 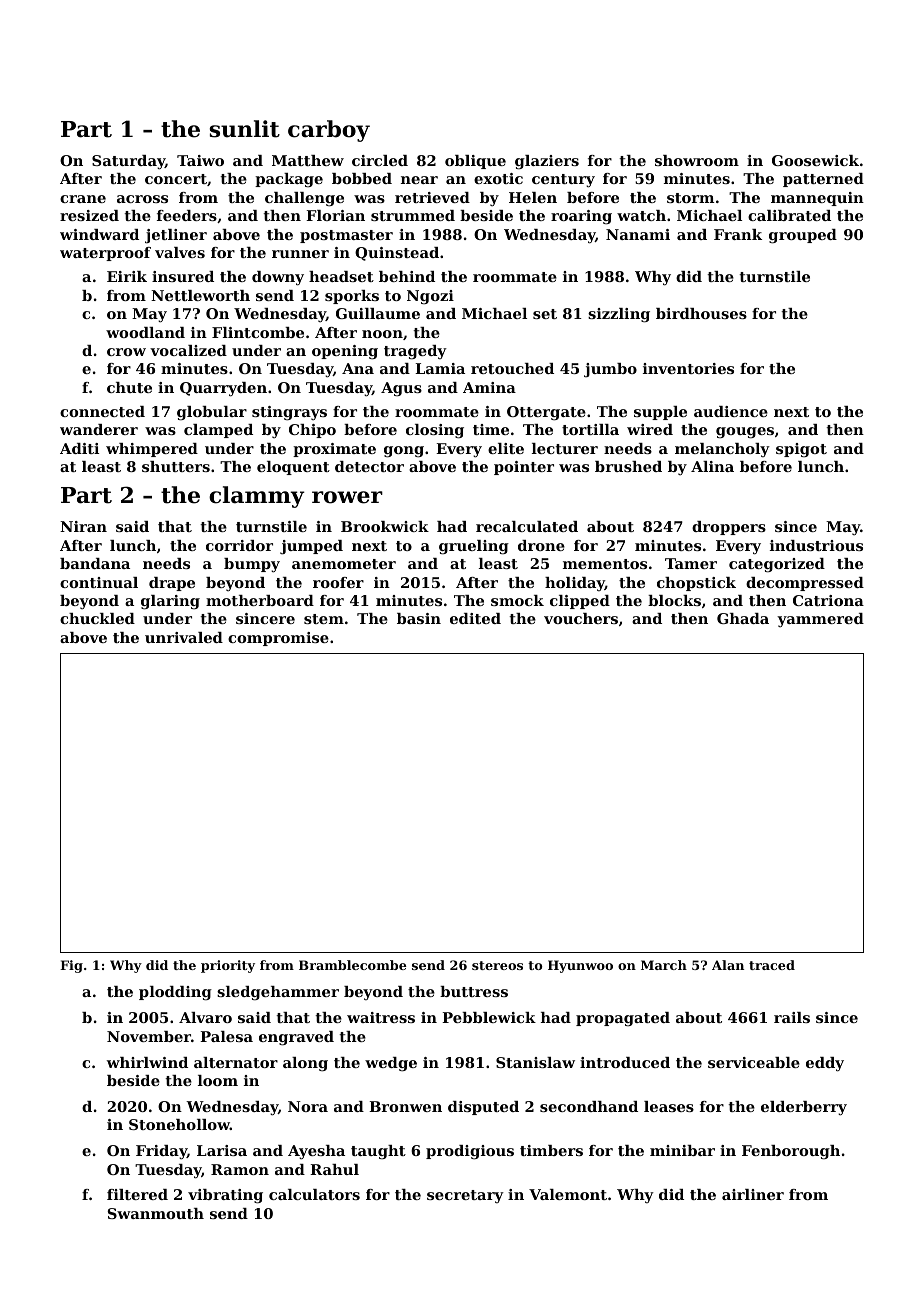 What do you see at coordinates (176, 466) in the screenshot?
I see `shutters` at bounding box center [176, 466].
